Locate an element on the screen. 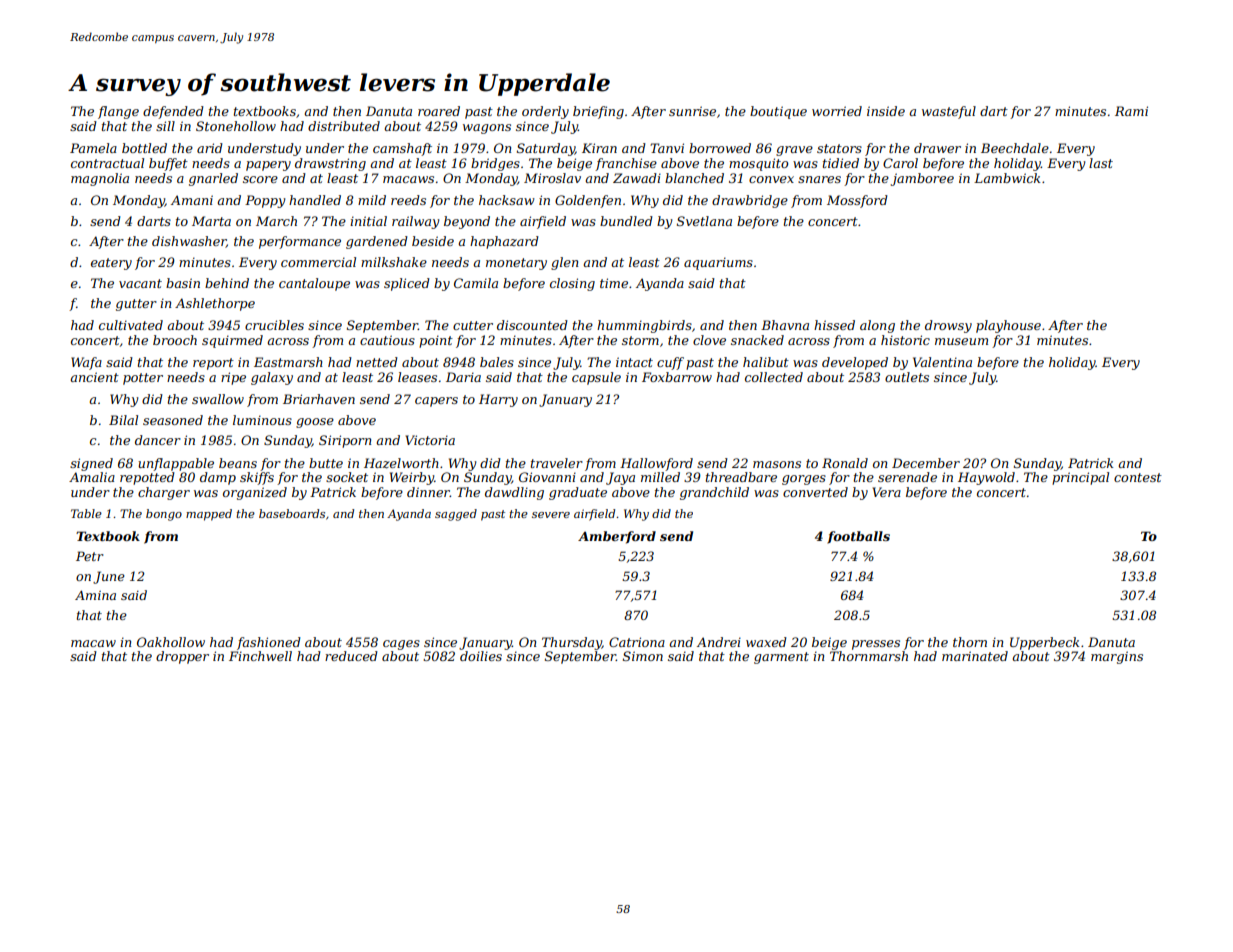 The width and height of the screenshot is (1233, 952). performance is located at coordinates (300, 242).
